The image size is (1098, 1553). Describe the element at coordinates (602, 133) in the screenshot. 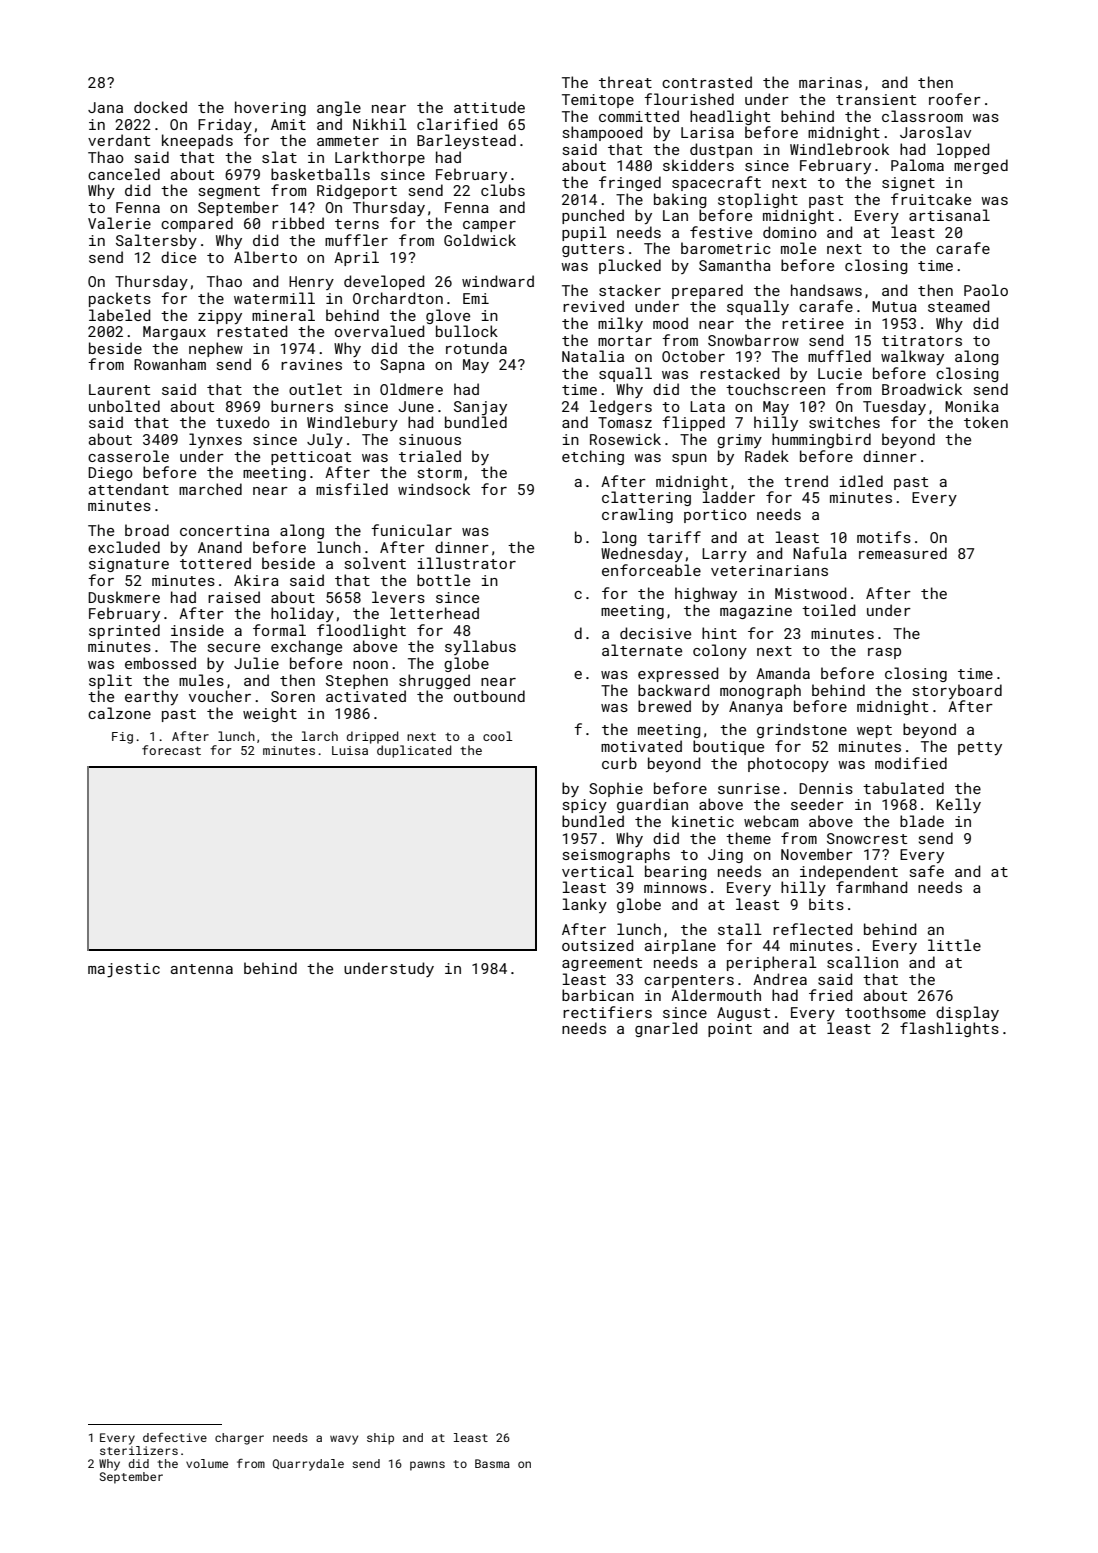

I see `shampooed` at that location.
